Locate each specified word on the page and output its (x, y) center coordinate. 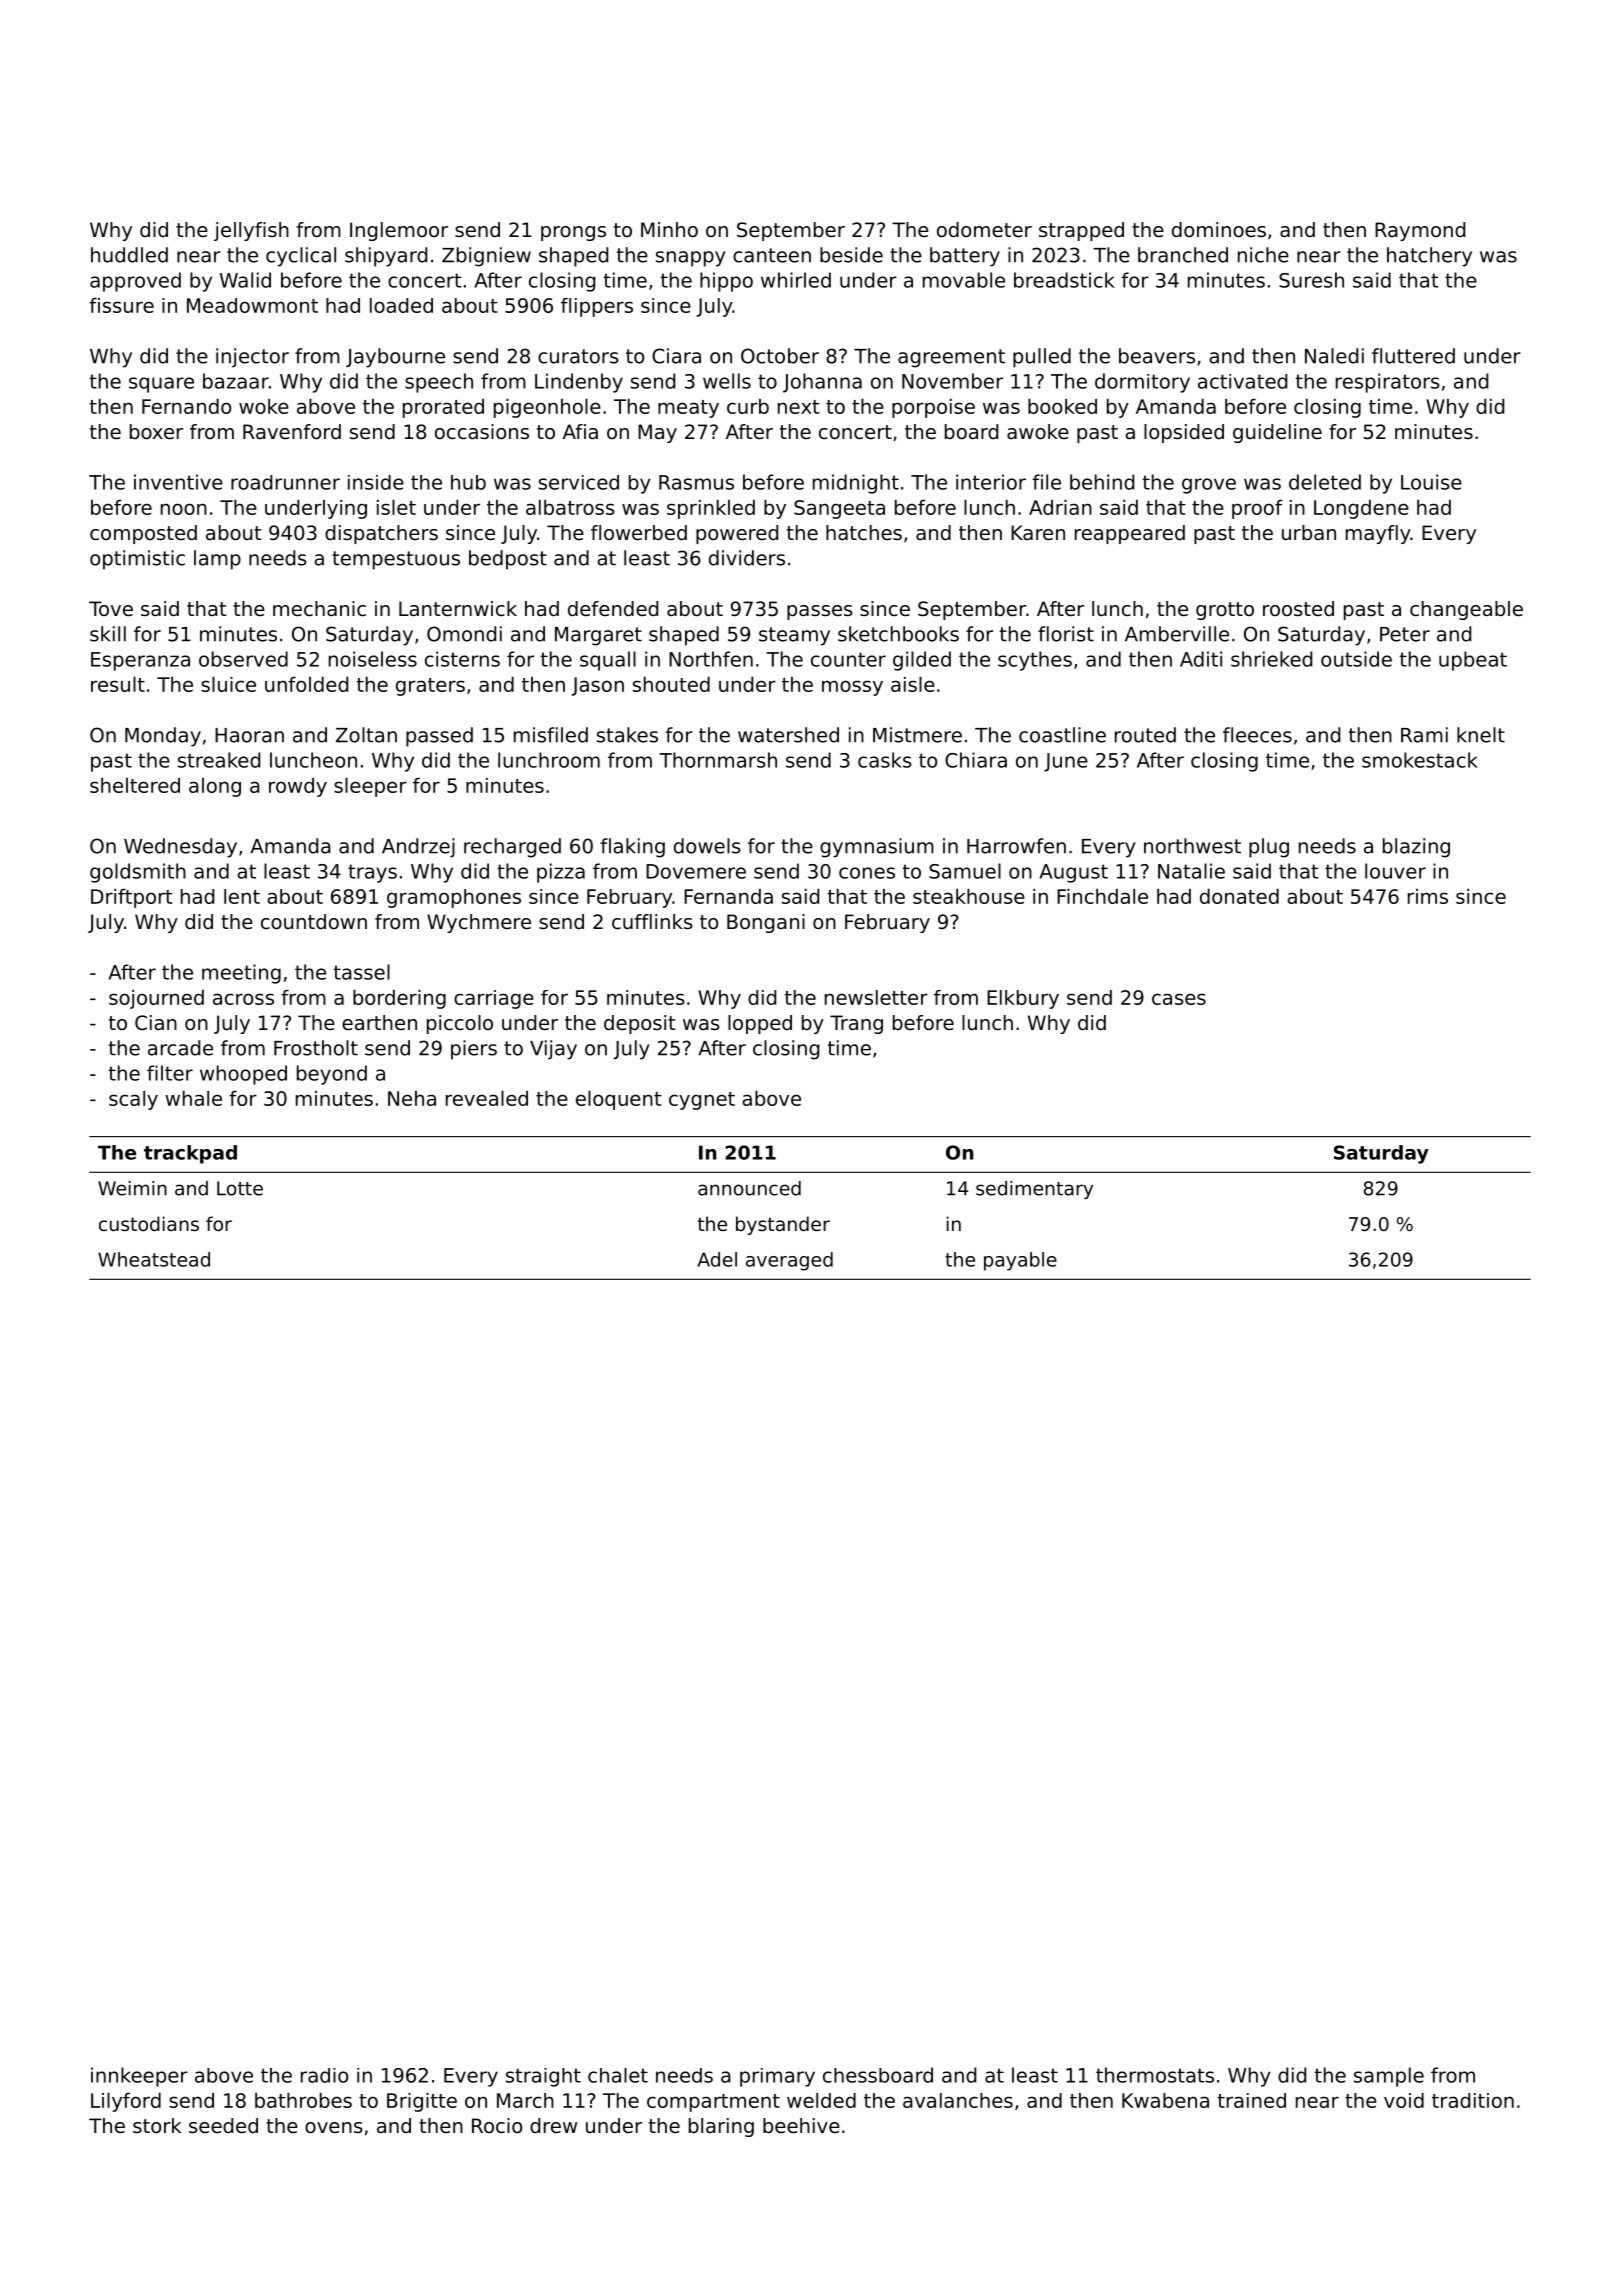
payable (1020, 1261)
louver (1395, 871)
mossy (852, 688)
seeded (223, 2126)
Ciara (676, 356)
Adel (717, 1259)
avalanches (958, 2100)
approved (135, 282)
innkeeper (139, 2077)
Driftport (132, 898)
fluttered (1413, 356)
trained (1252, 2100)
